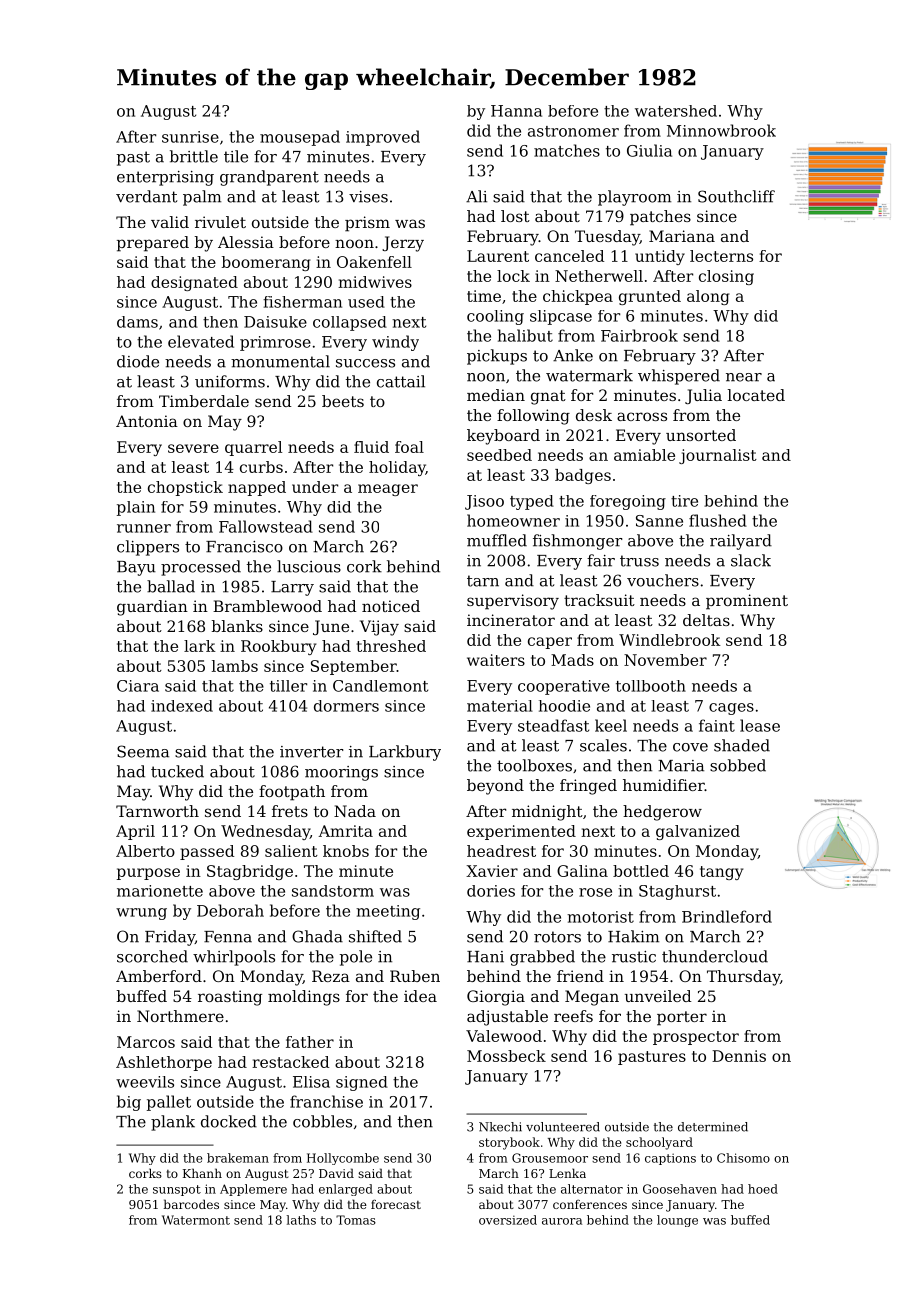 This screenshot has height=1316, width=908. What do you see at coordinates (341, 773) in the screenshot?
I see `moorings` at bounding box center [341, 773].
